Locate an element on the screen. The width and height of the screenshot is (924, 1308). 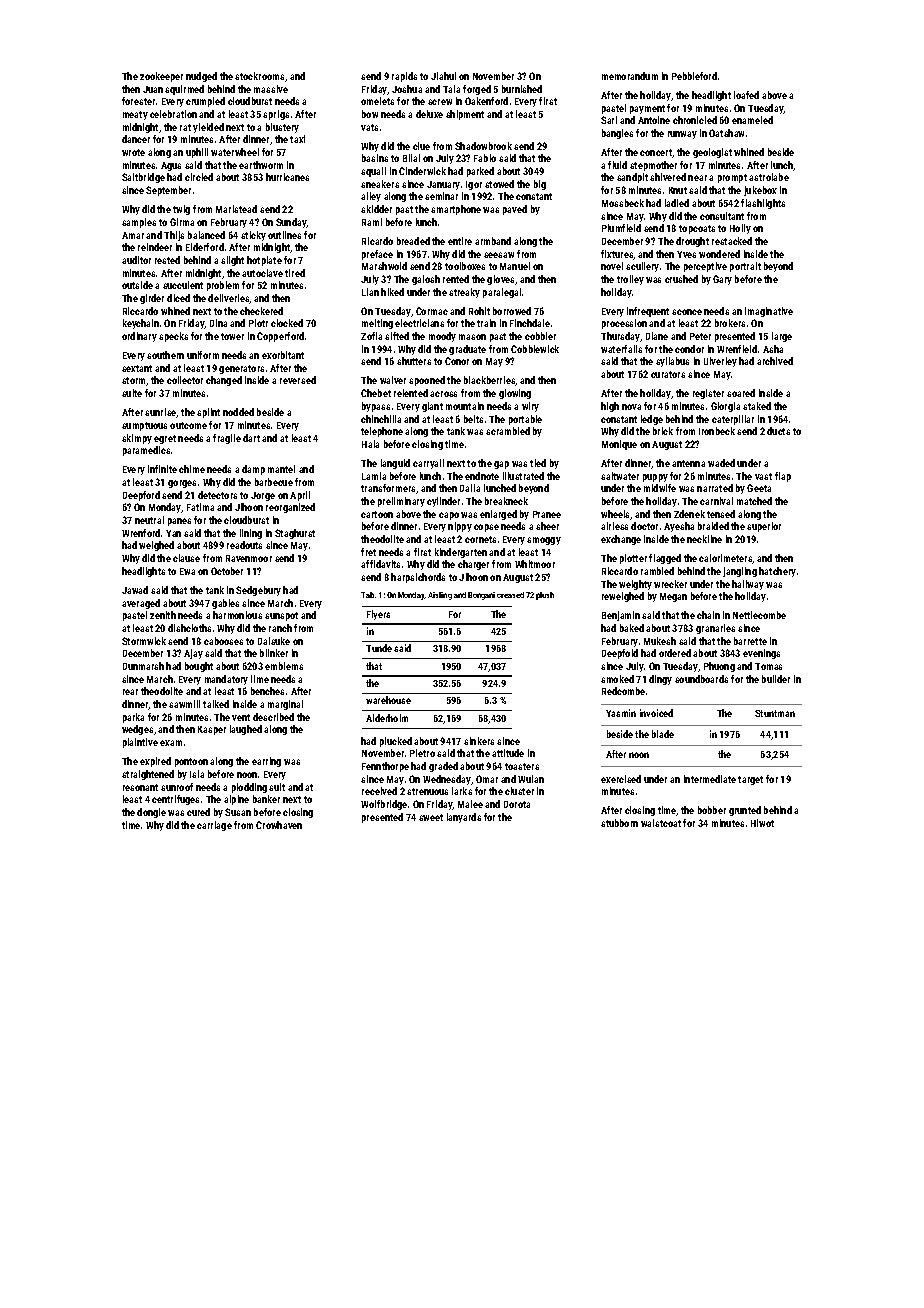
enameled is located at coordinates (752, 120).
